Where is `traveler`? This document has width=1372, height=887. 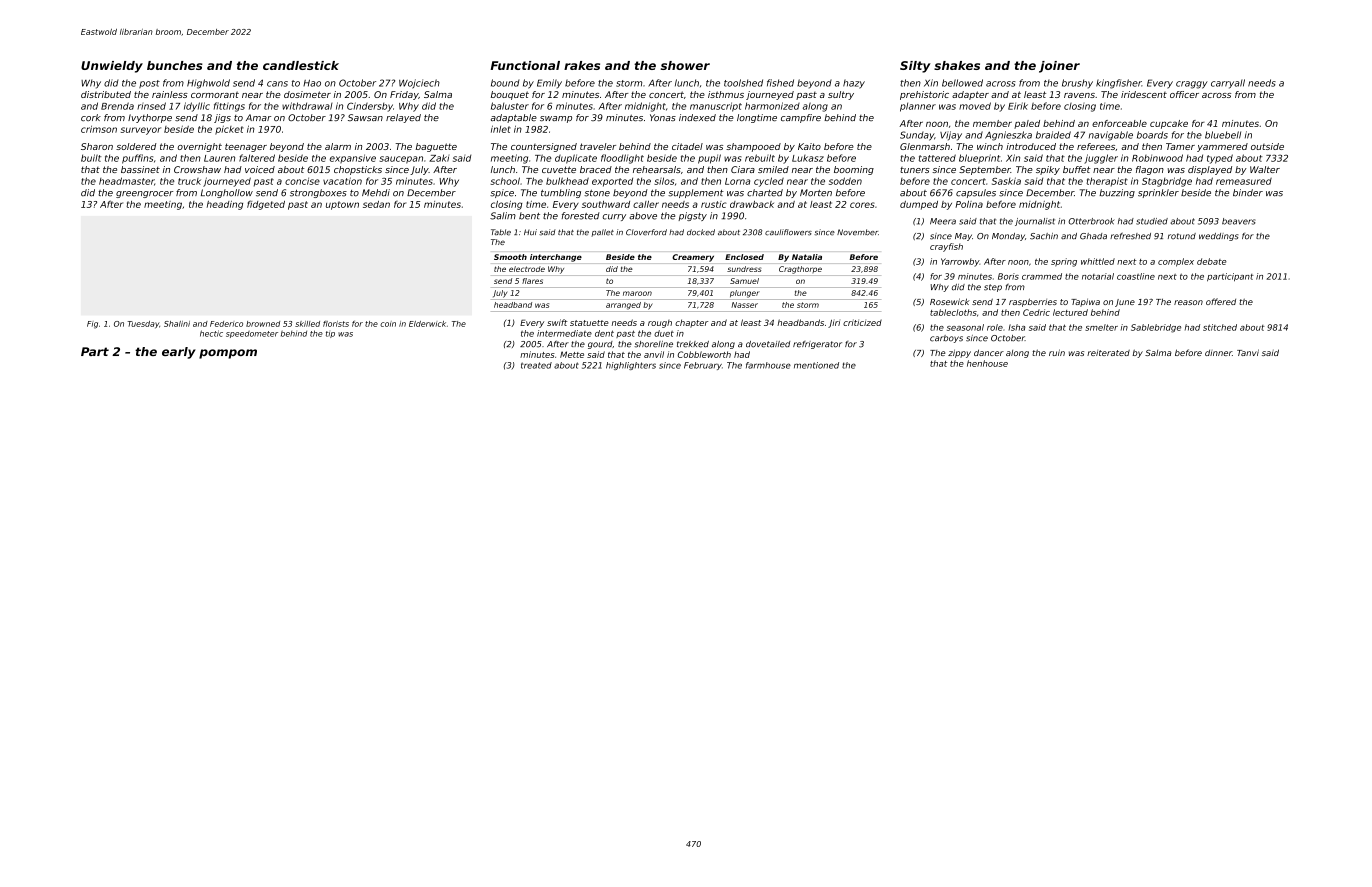
traveler is located at coordinates (598, 146).
